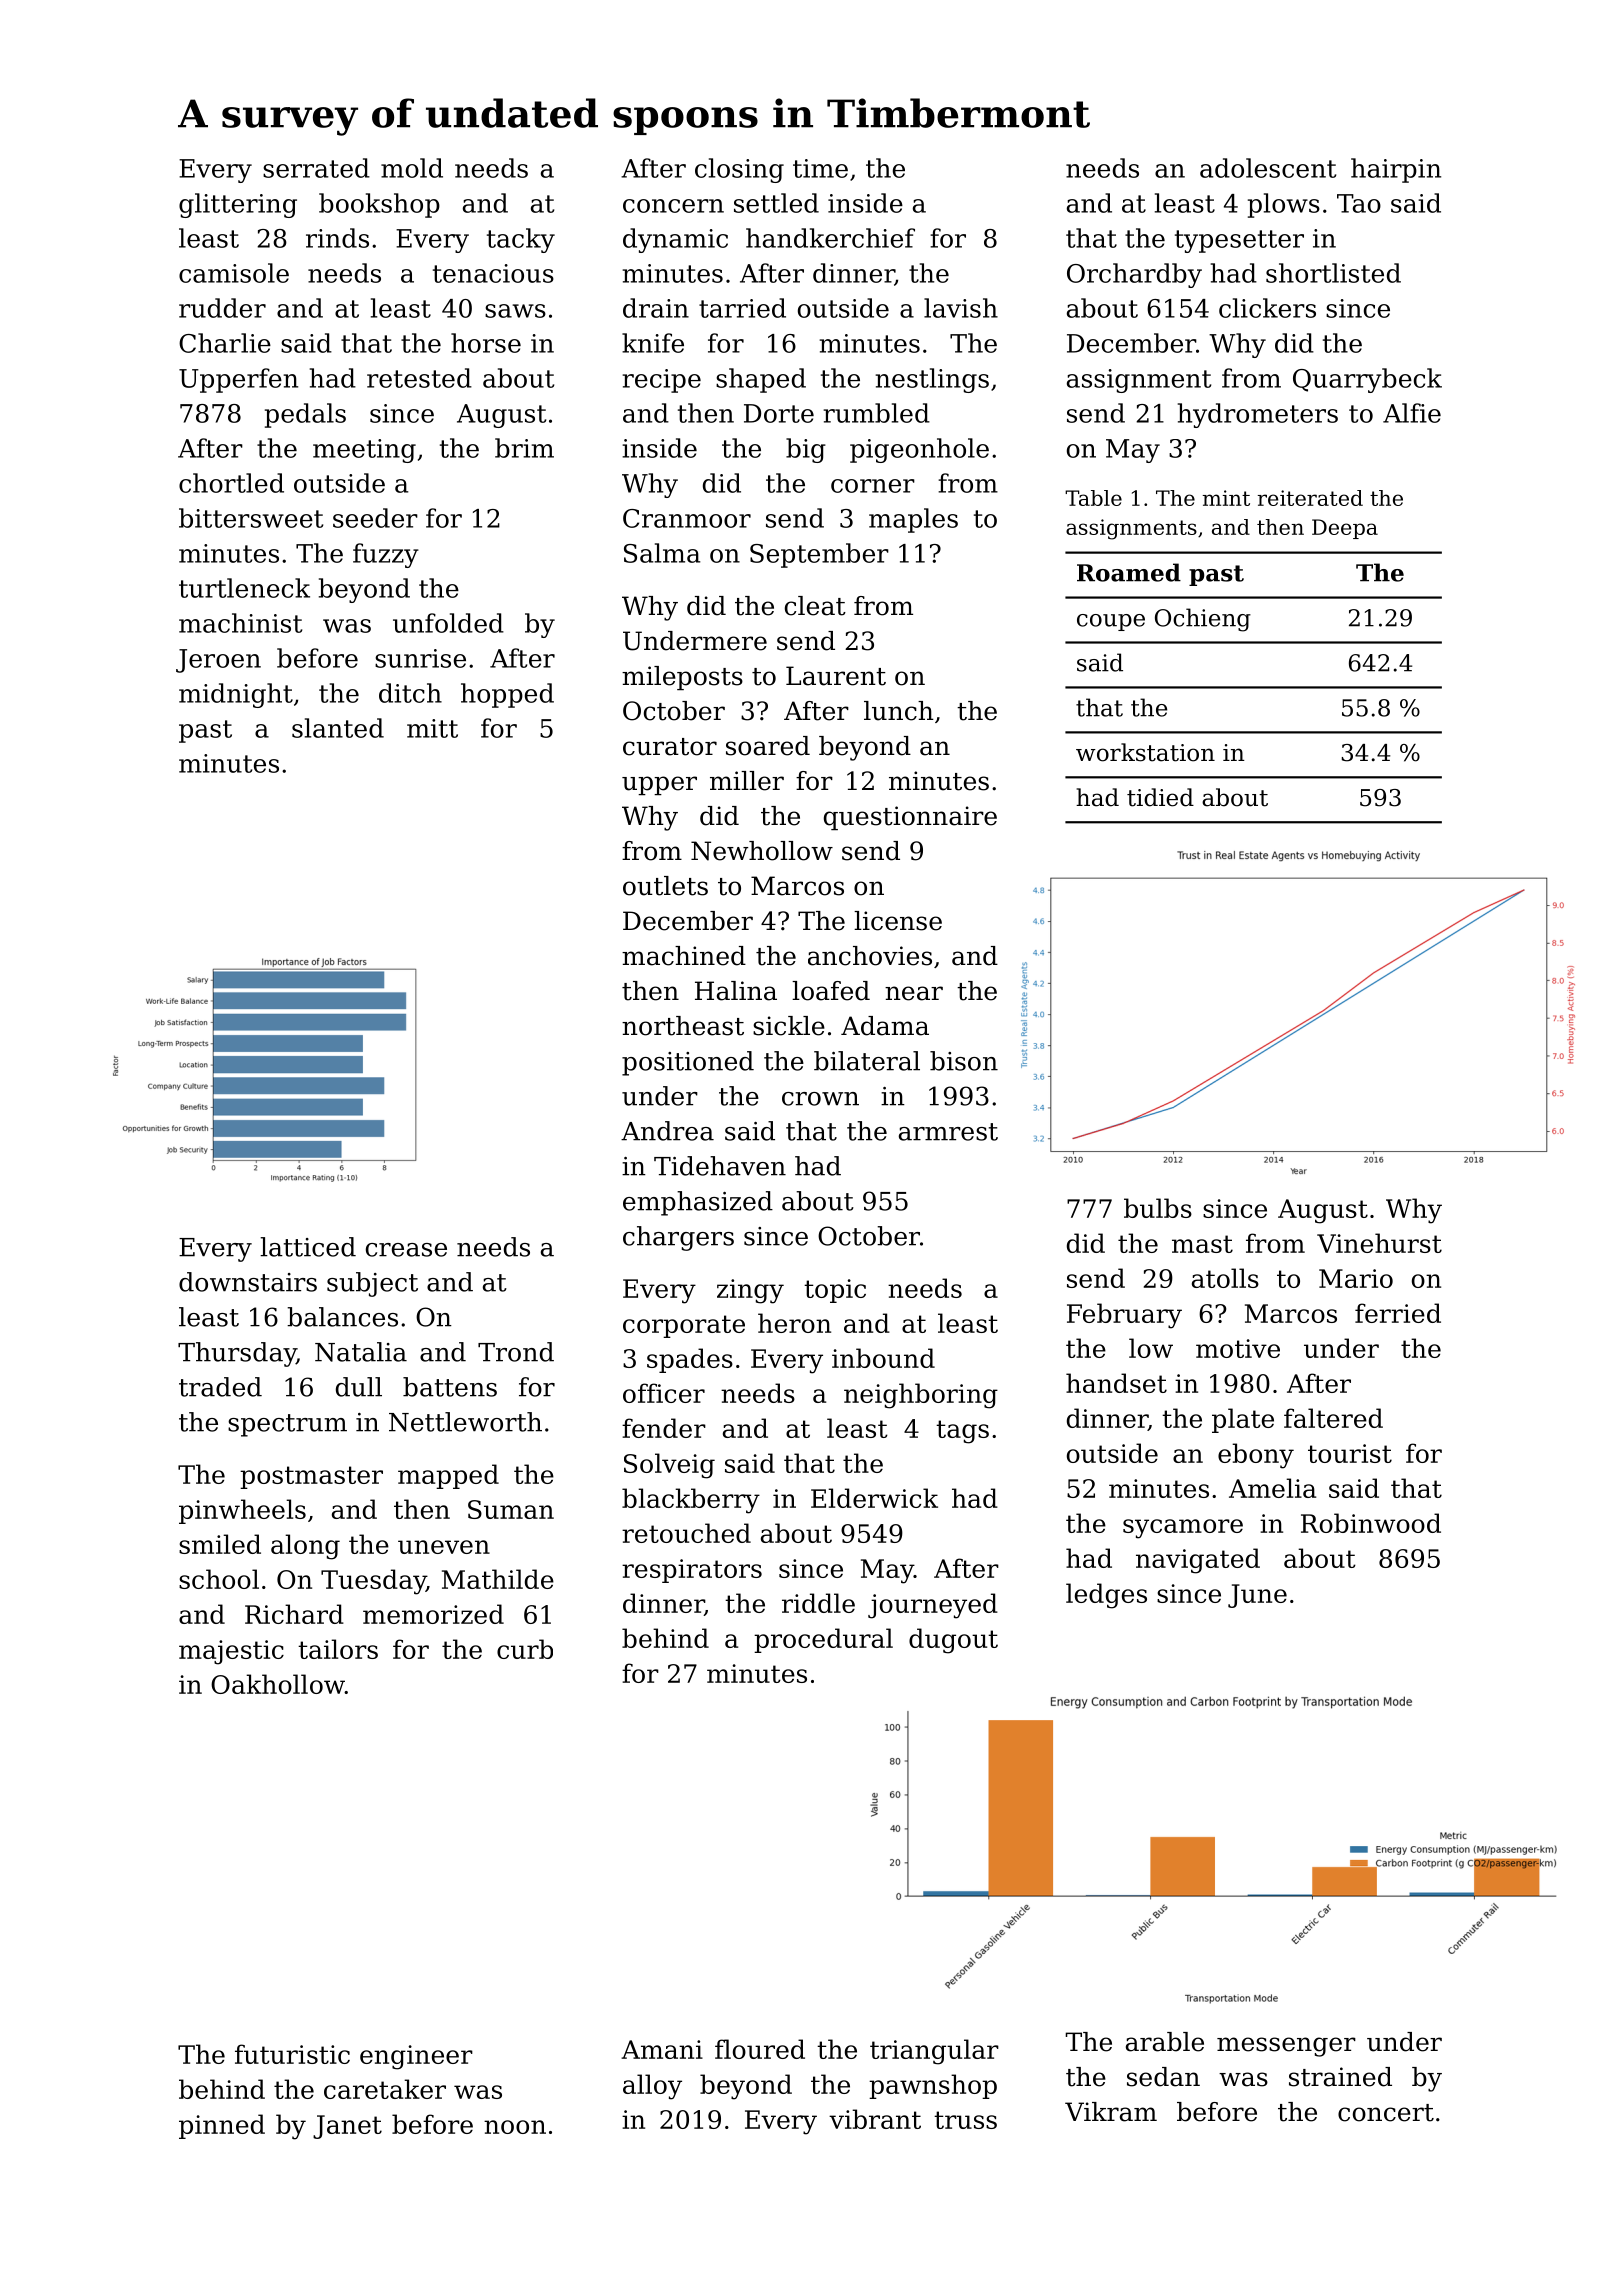  Describe the element at coordinates (742, 308) in the image. I see `tarried` at that location.
